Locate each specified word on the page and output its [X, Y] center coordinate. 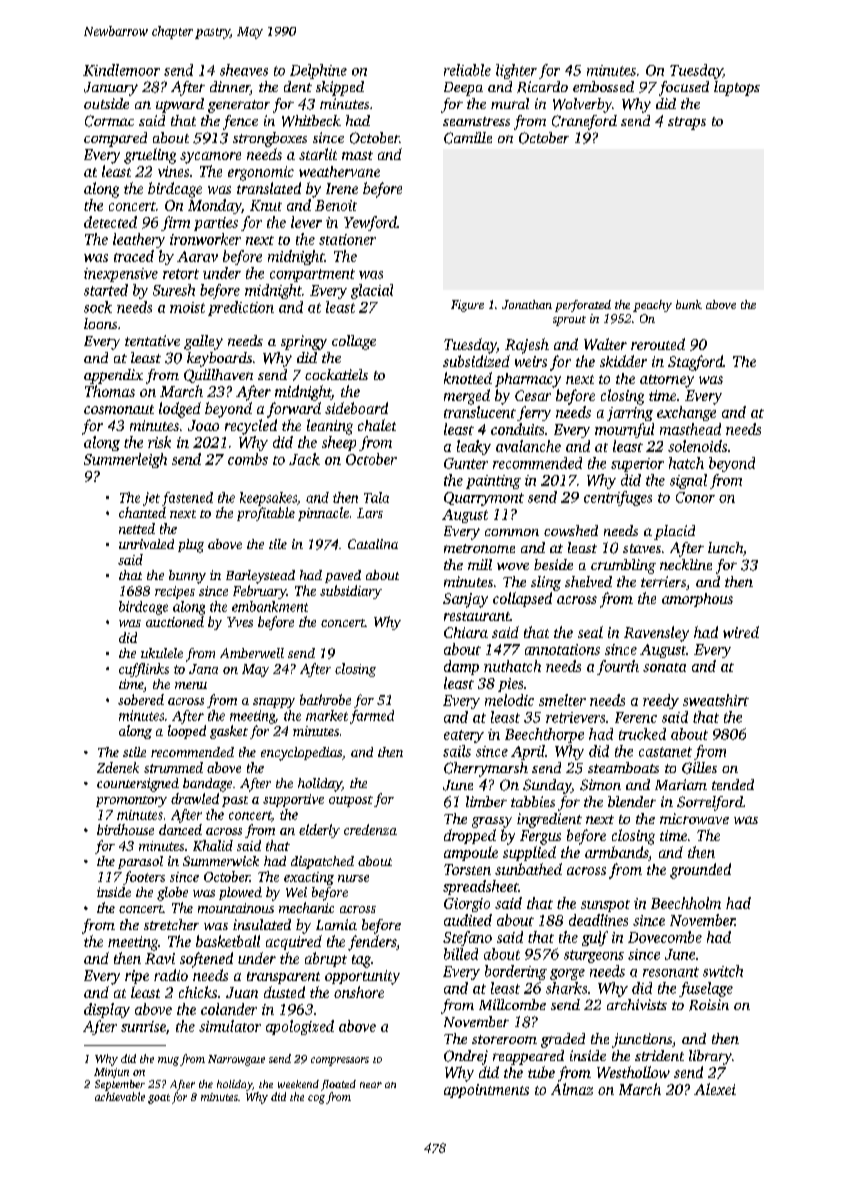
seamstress [476, 121]
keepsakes [268, 499]
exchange [686, 413]
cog [316, 1099]
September [120, 1085]
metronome [479, 548]
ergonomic [261, 173]
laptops [737, 88]
